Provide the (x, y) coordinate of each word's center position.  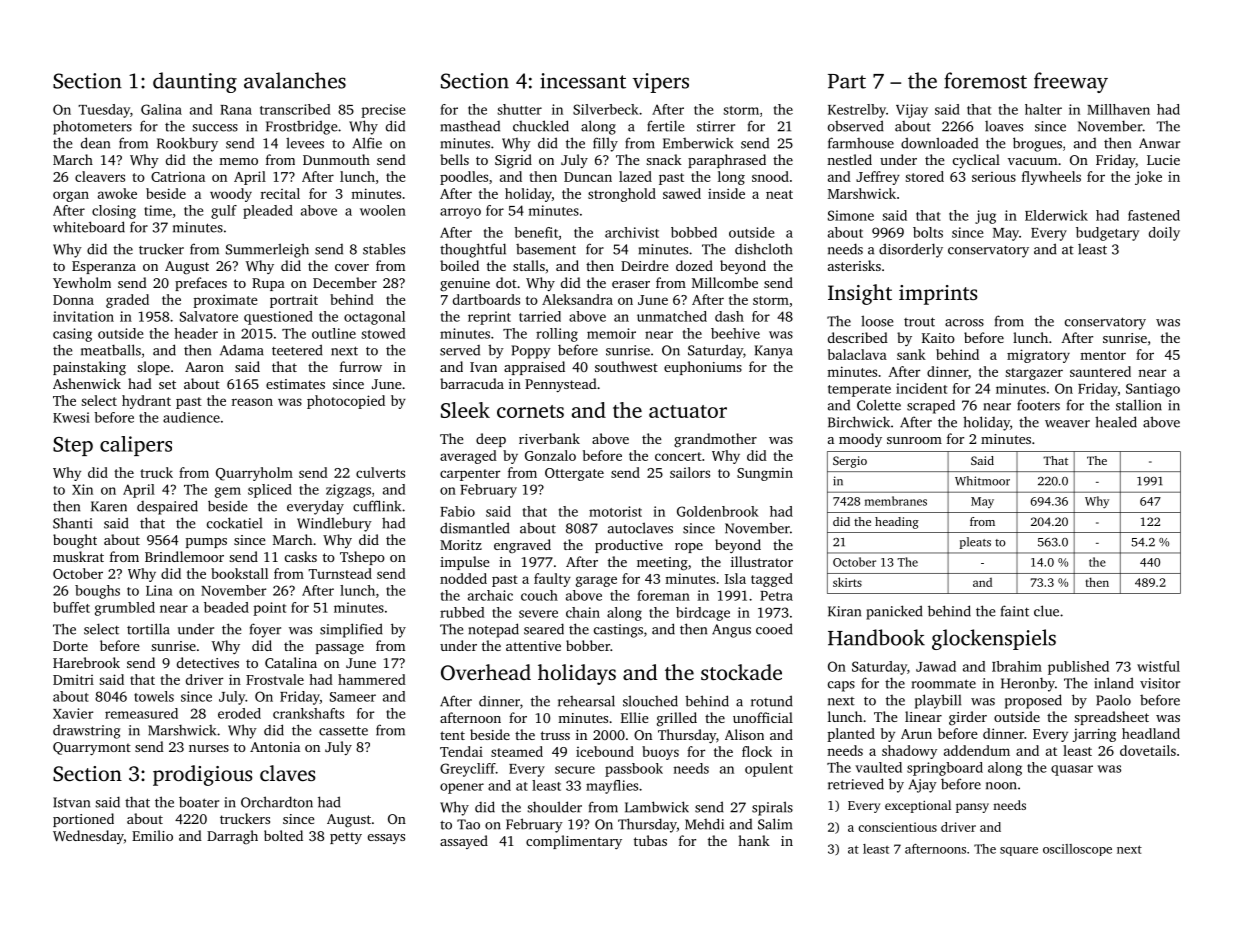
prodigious (202, 775)
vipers (661, 83)
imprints (938, 295)
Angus (731, 631)
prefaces (201, 284)
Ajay (922, 786)
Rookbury (187, 144)
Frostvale (275, 679)
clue (1046, 611)
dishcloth (763, 249)
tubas (650, 840)
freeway (1071, 82)
